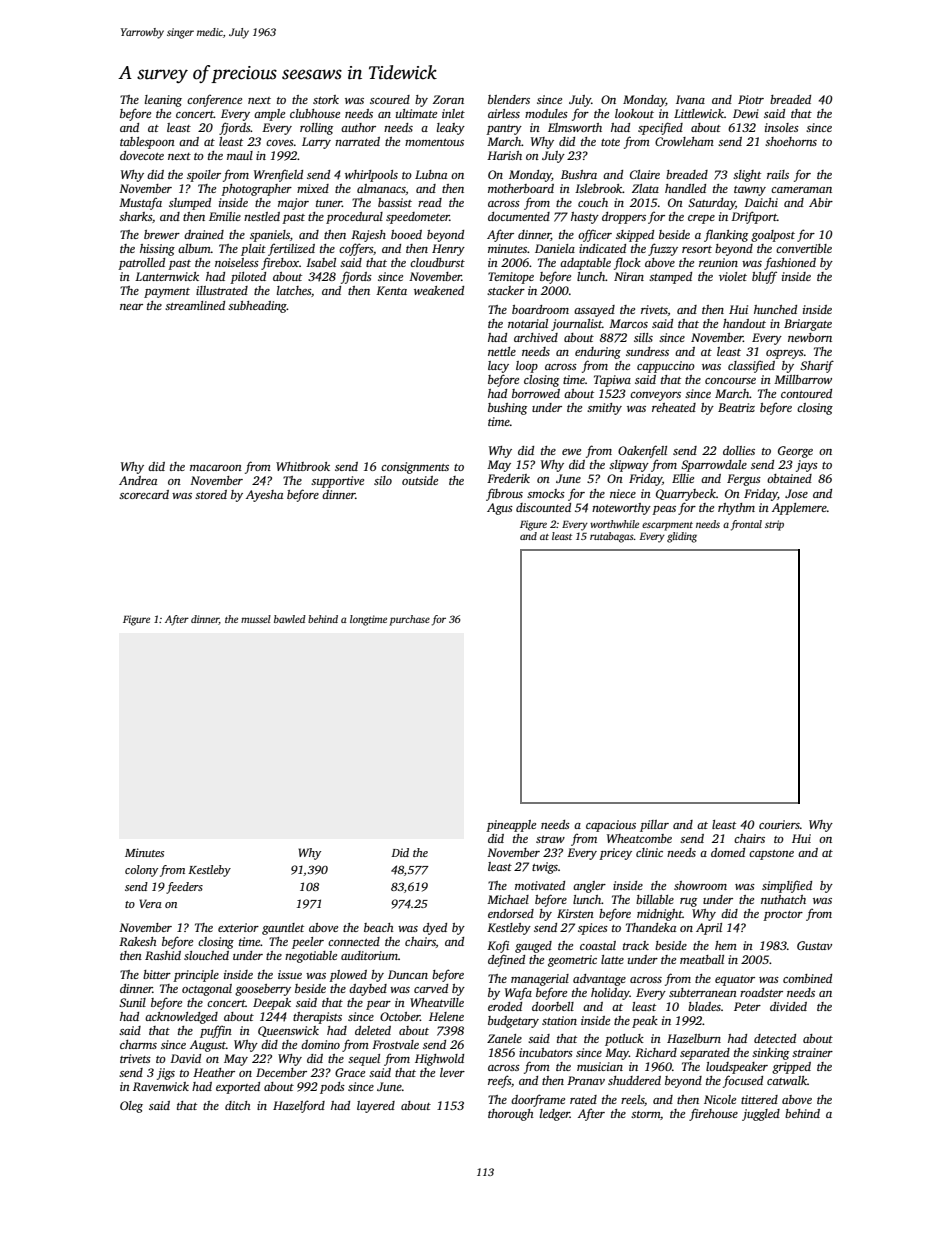 Image resolution: width=952 pixels, height=1233 pixels. What do you see at coordinates (751, 99) in the document?
I see `Piotr` at bounding box center [751, 99].
